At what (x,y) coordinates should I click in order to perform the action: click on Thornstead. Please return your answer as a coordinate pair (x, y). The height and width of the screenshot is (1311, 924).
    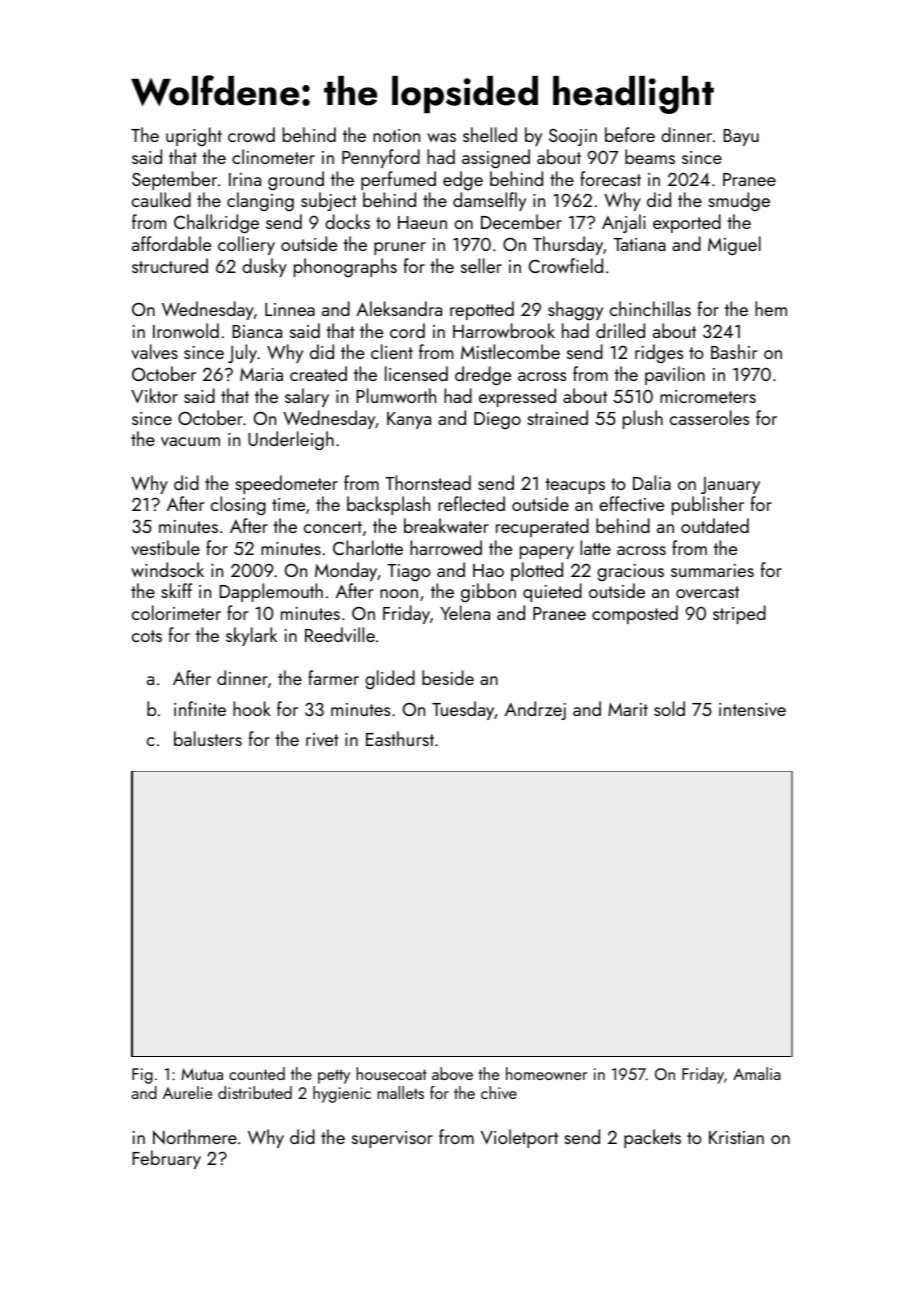
    Looking at the image, I should click on (428, 482).
